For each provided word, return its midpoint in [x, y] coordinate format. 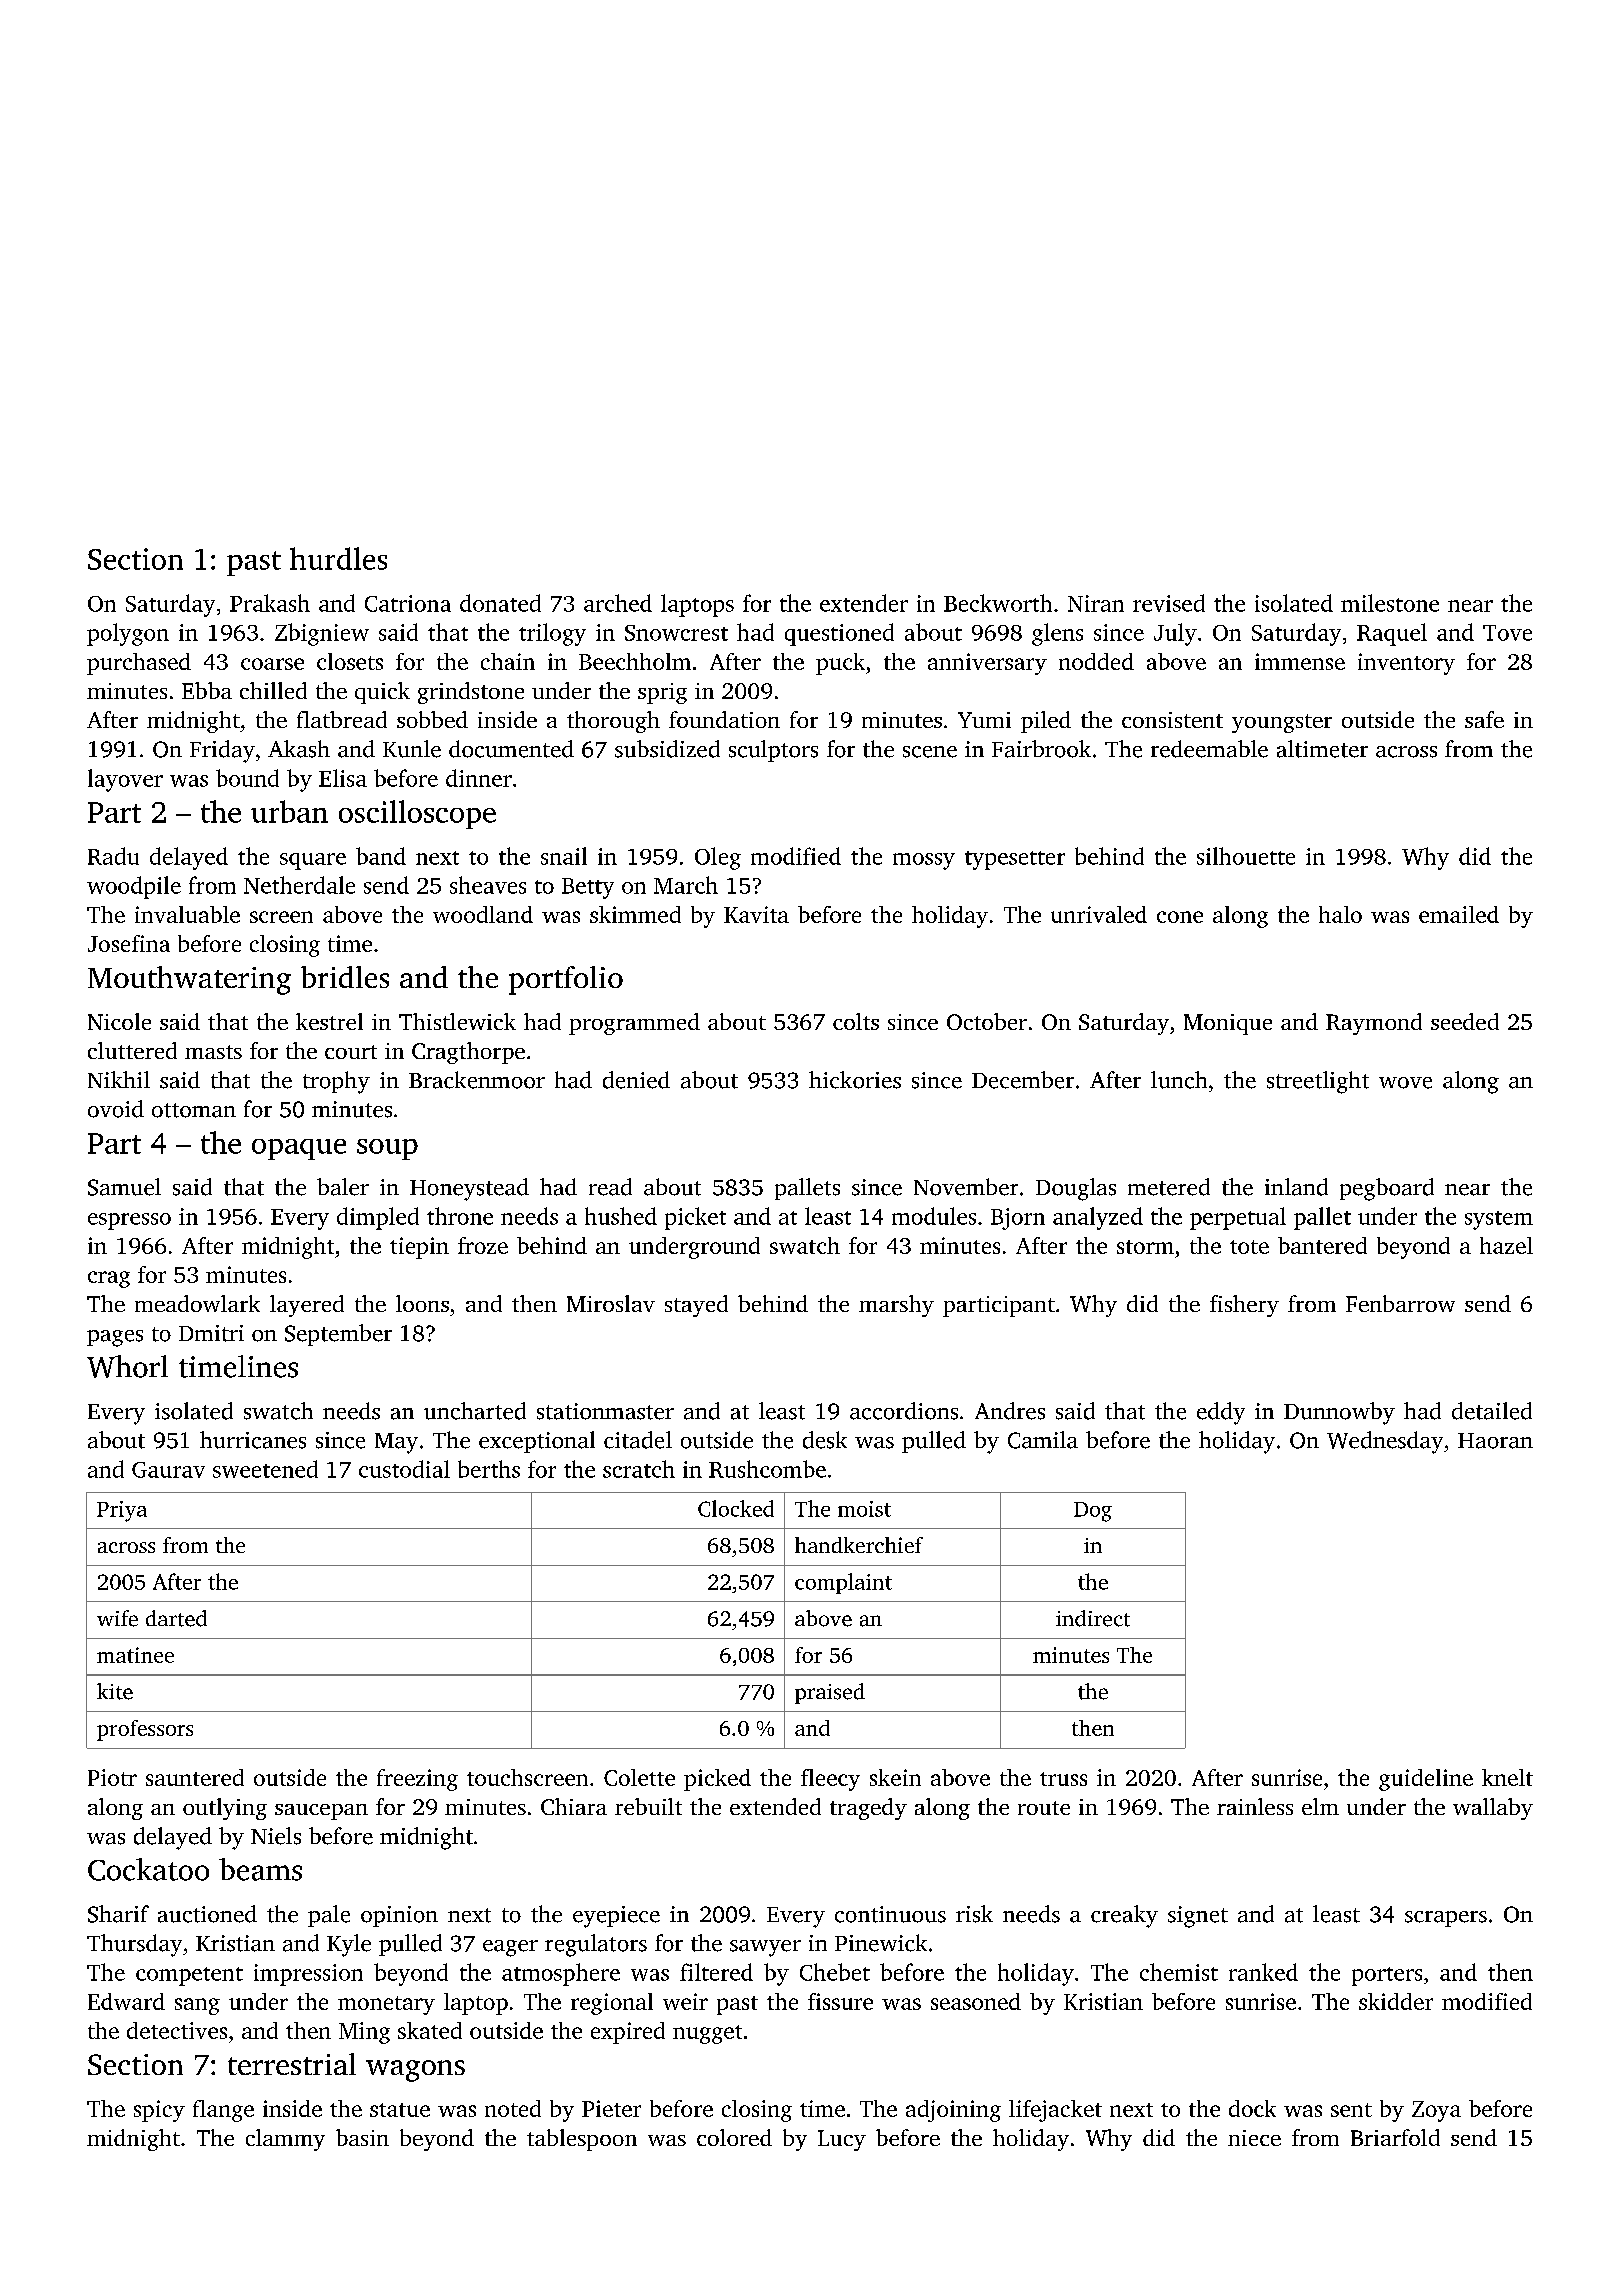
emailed [1459, 914]
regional [612, 2004]
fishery [1244, 1306]
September [338, 1335]
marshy [896, 1306]
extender [864, 603]
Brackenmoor [477, 1080]
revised [1169, 603]
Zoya [1436, 2111]
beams [260, 1869]
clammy [285, 2140]
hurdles [338, 558]
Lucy [842, 2140]
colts [856, 1021]
